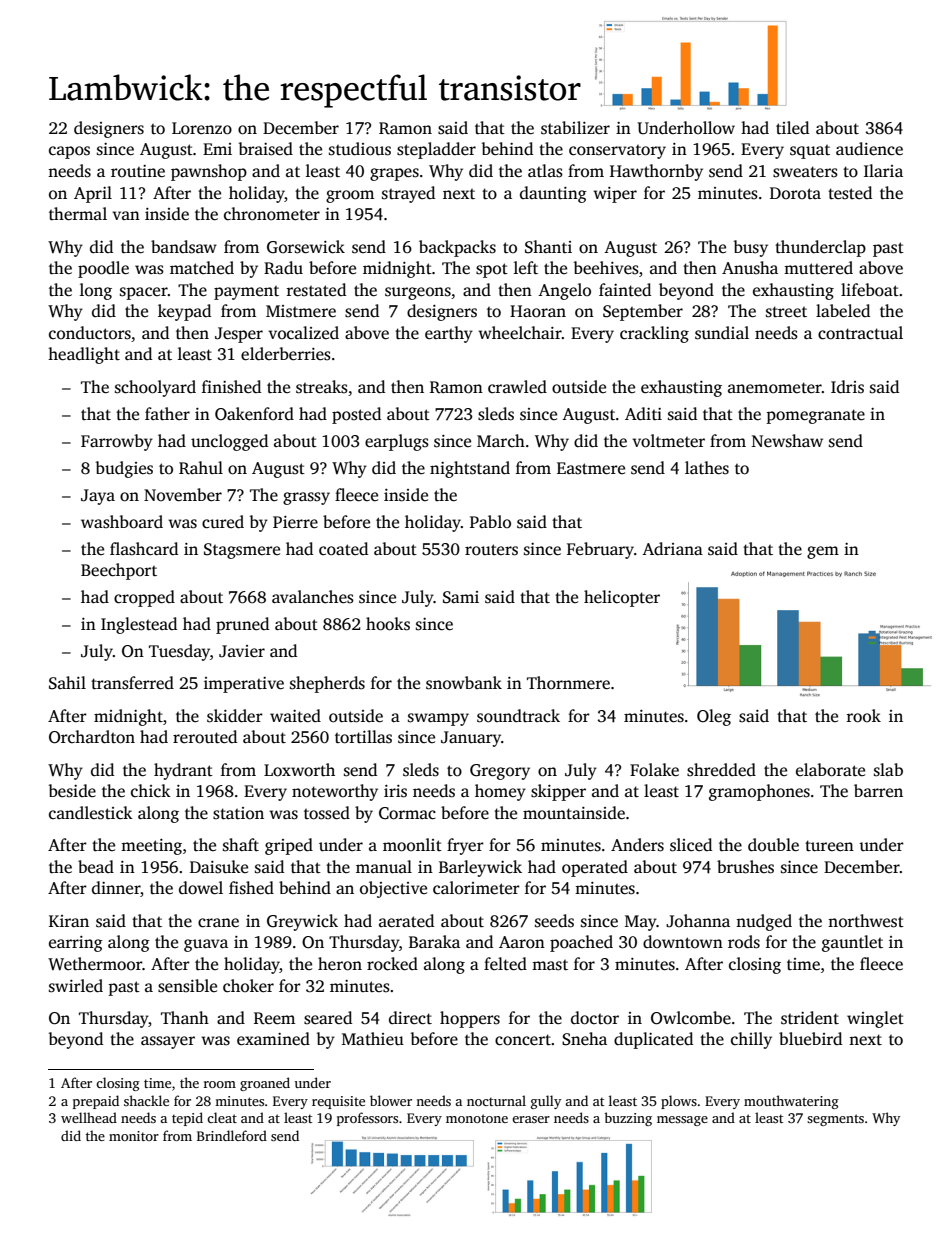  I want to click on earplugs, so click(397, 442).
